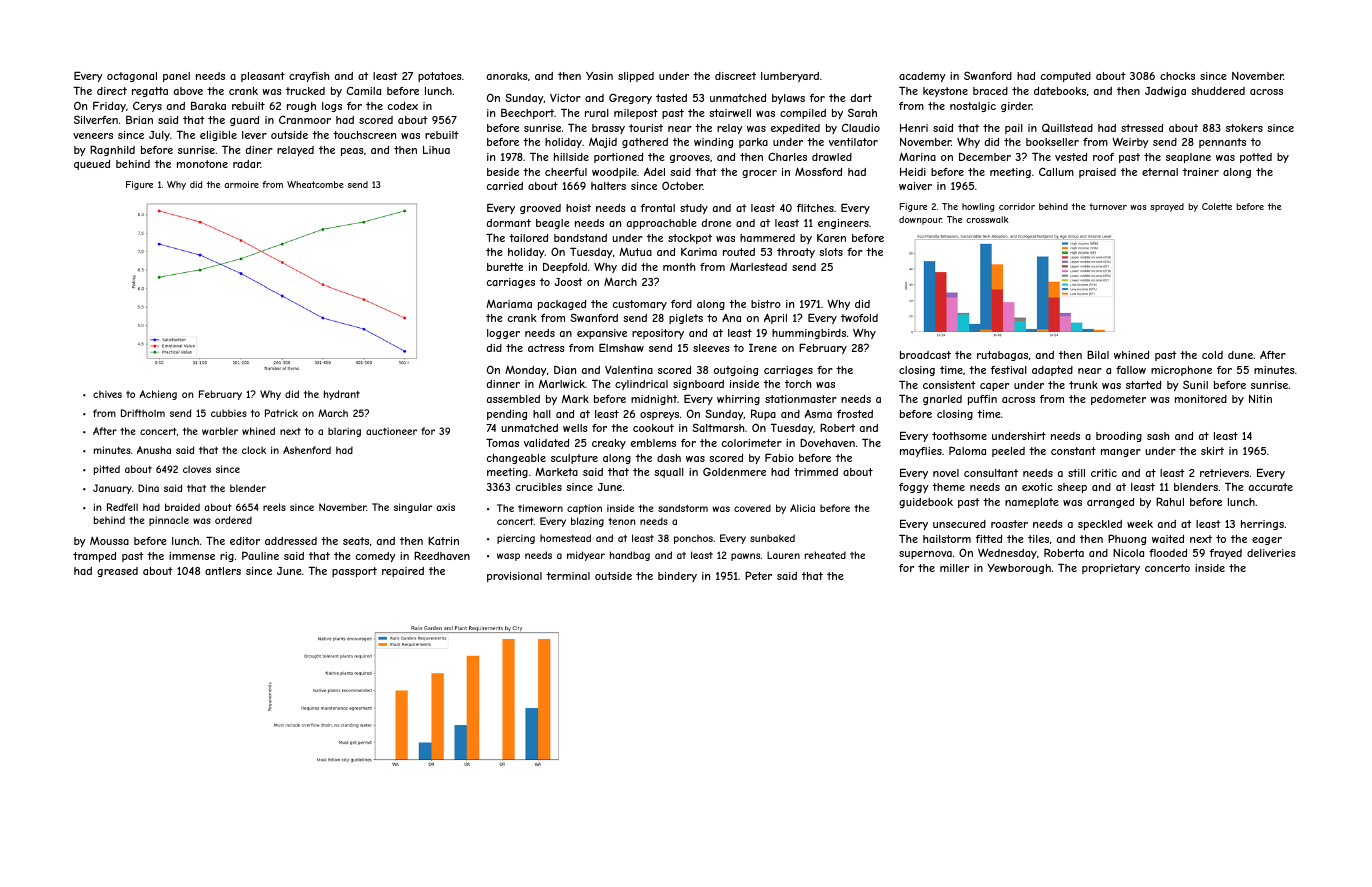 The width and height of the screenshot is (1372, 887). Describe the element at coordinates (758, 575) in the screenshot. I see `Peter` at that location.
